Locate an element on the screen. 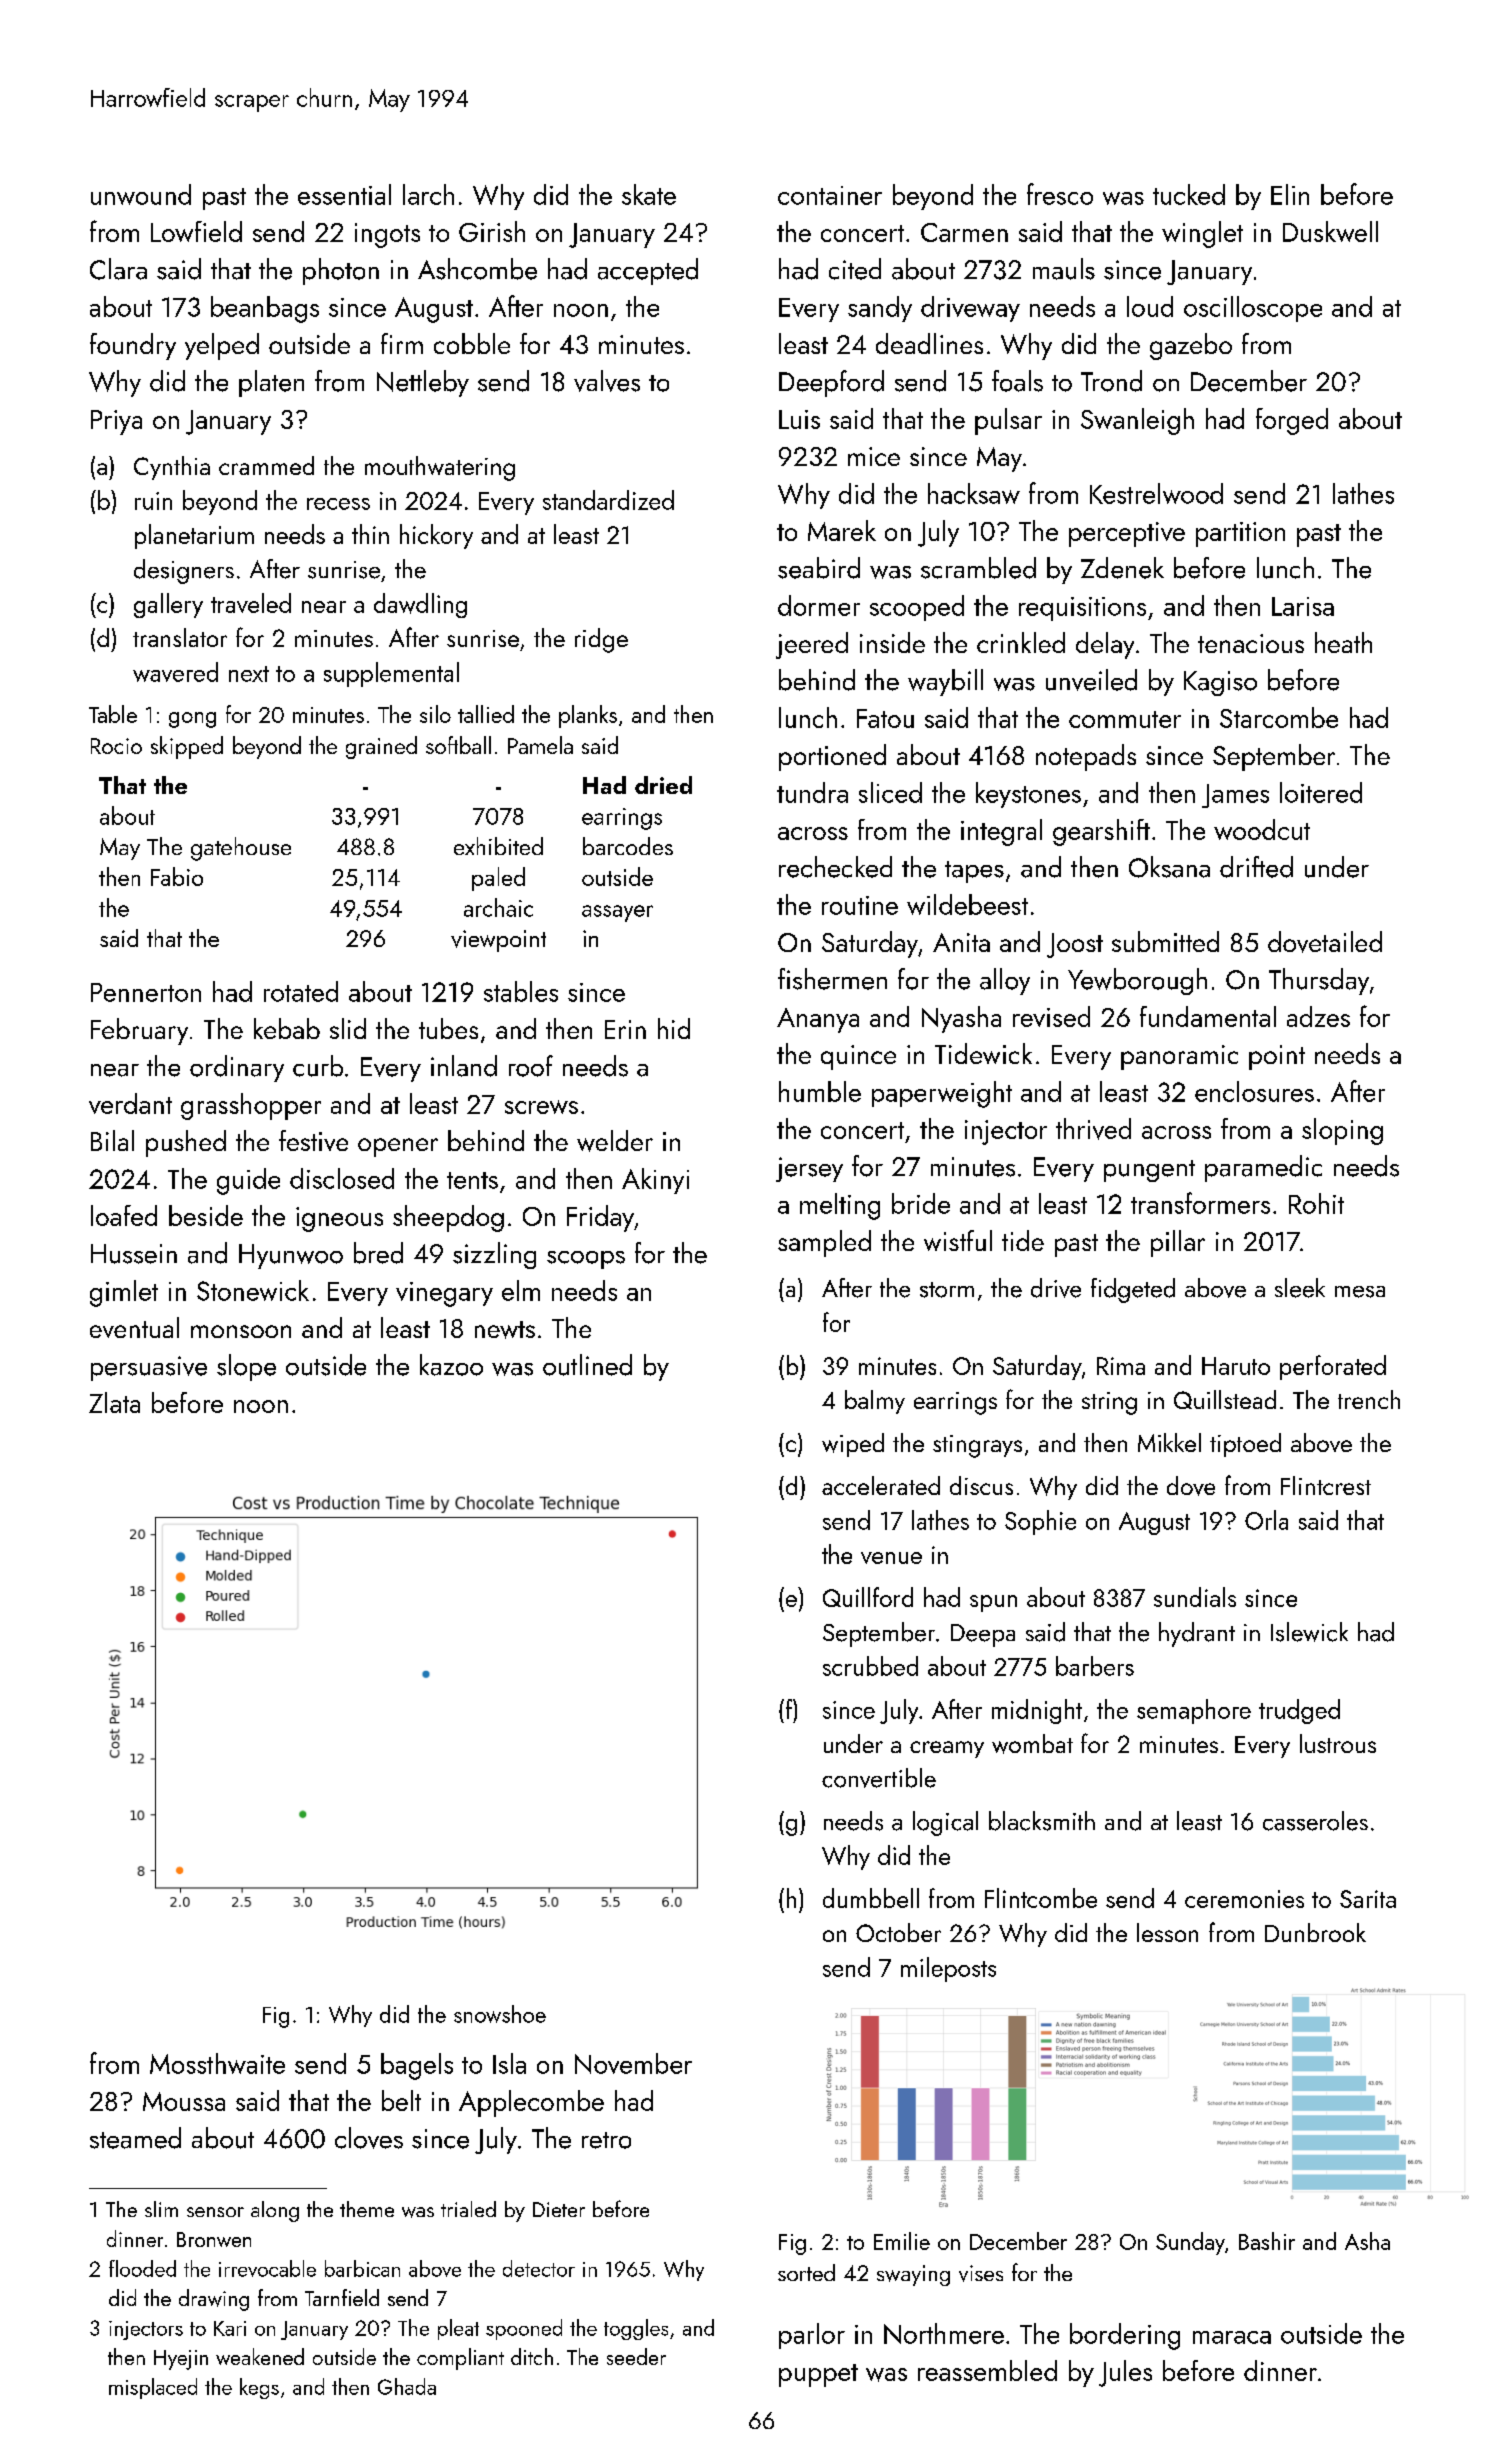  portioned is located at coordinates (832, 757).
